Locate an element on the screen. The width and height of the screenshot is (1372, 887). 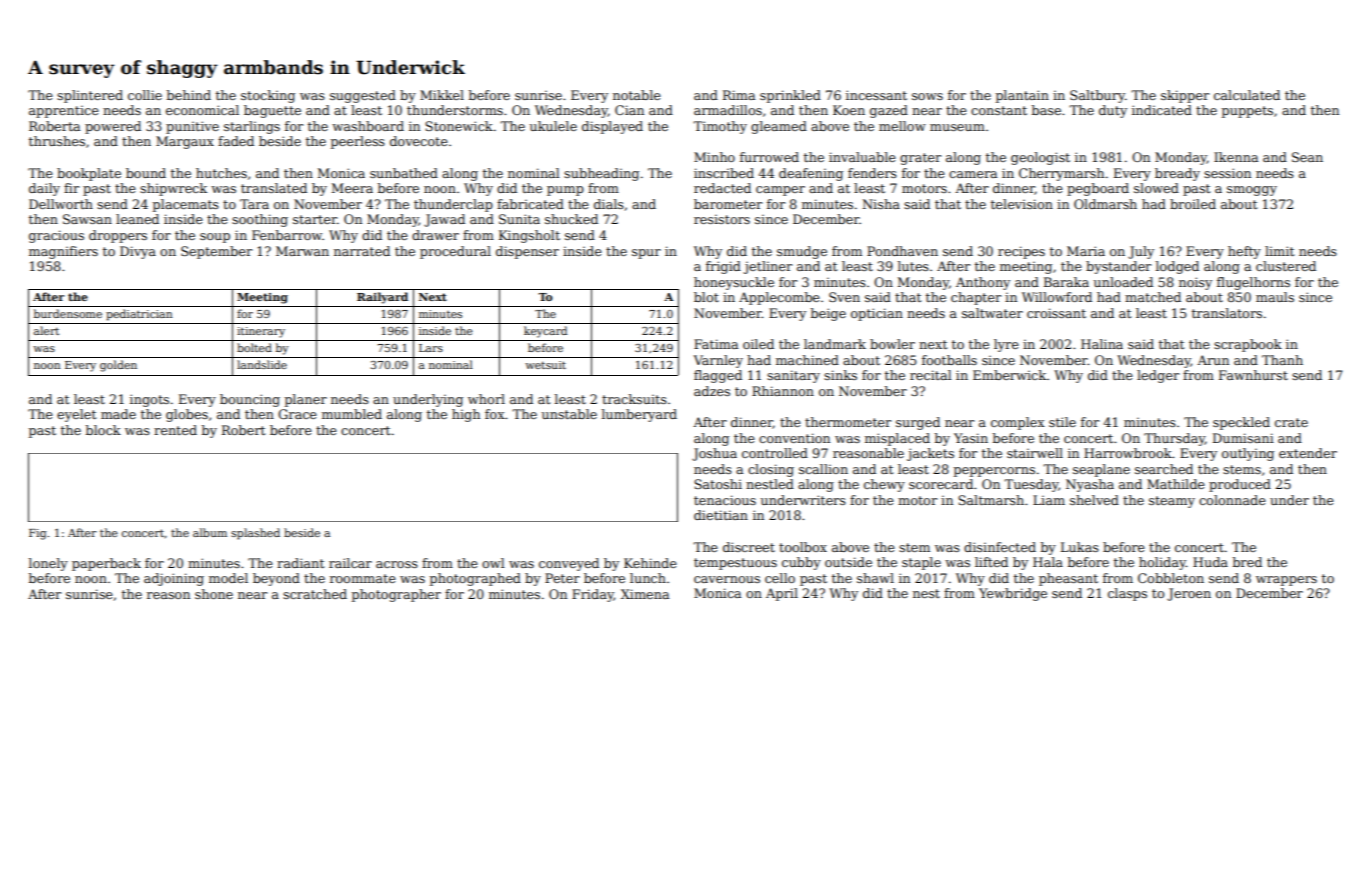
mauls is located at coordinates (1275, 297).
